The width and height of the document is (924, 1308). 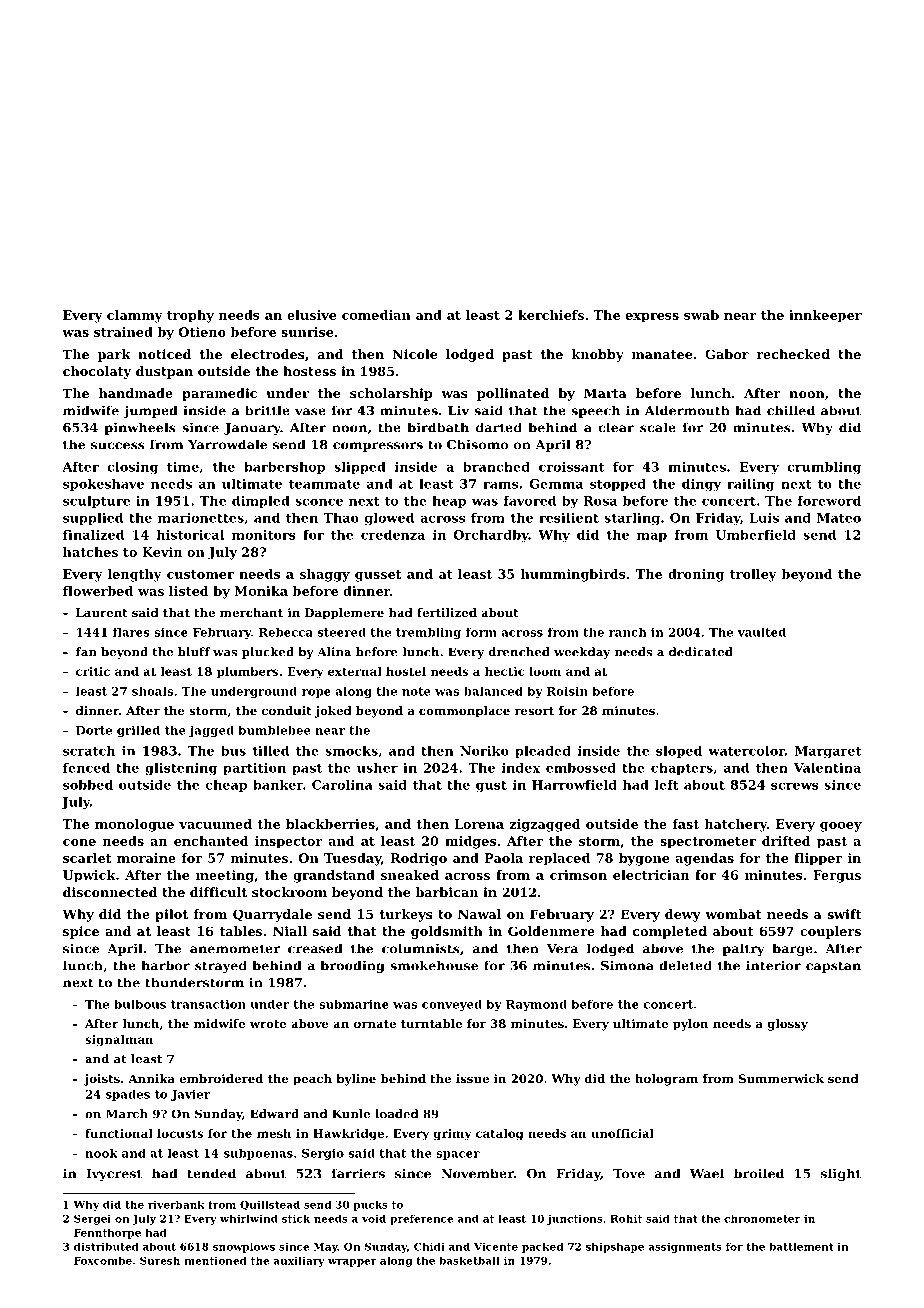 I want to click on trophy, so click(x=190, y=316).
